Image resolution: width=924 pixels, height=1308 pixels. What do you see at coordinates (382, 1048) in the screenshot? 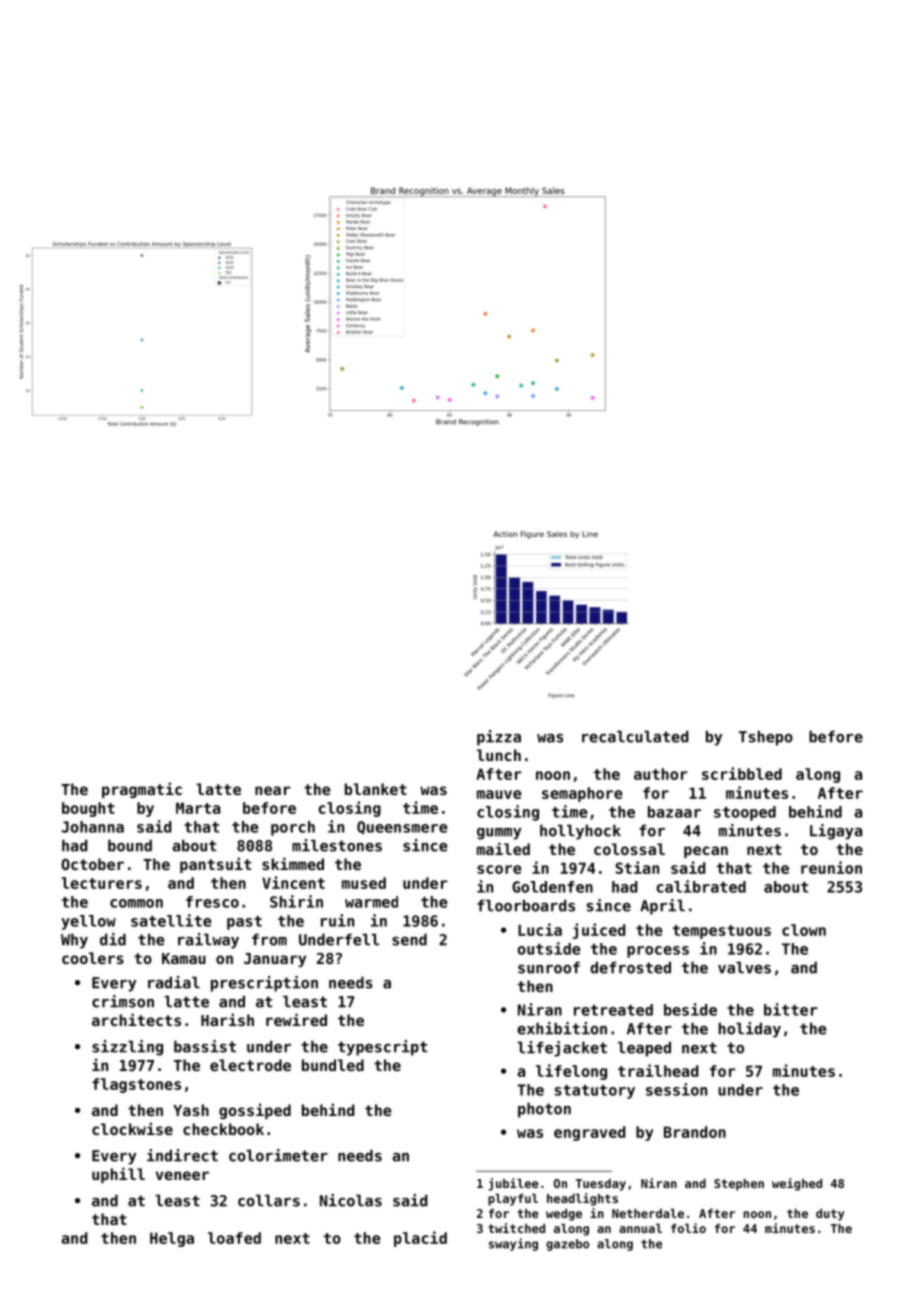
I see `typescript` at bounding box center [382, 1048].
